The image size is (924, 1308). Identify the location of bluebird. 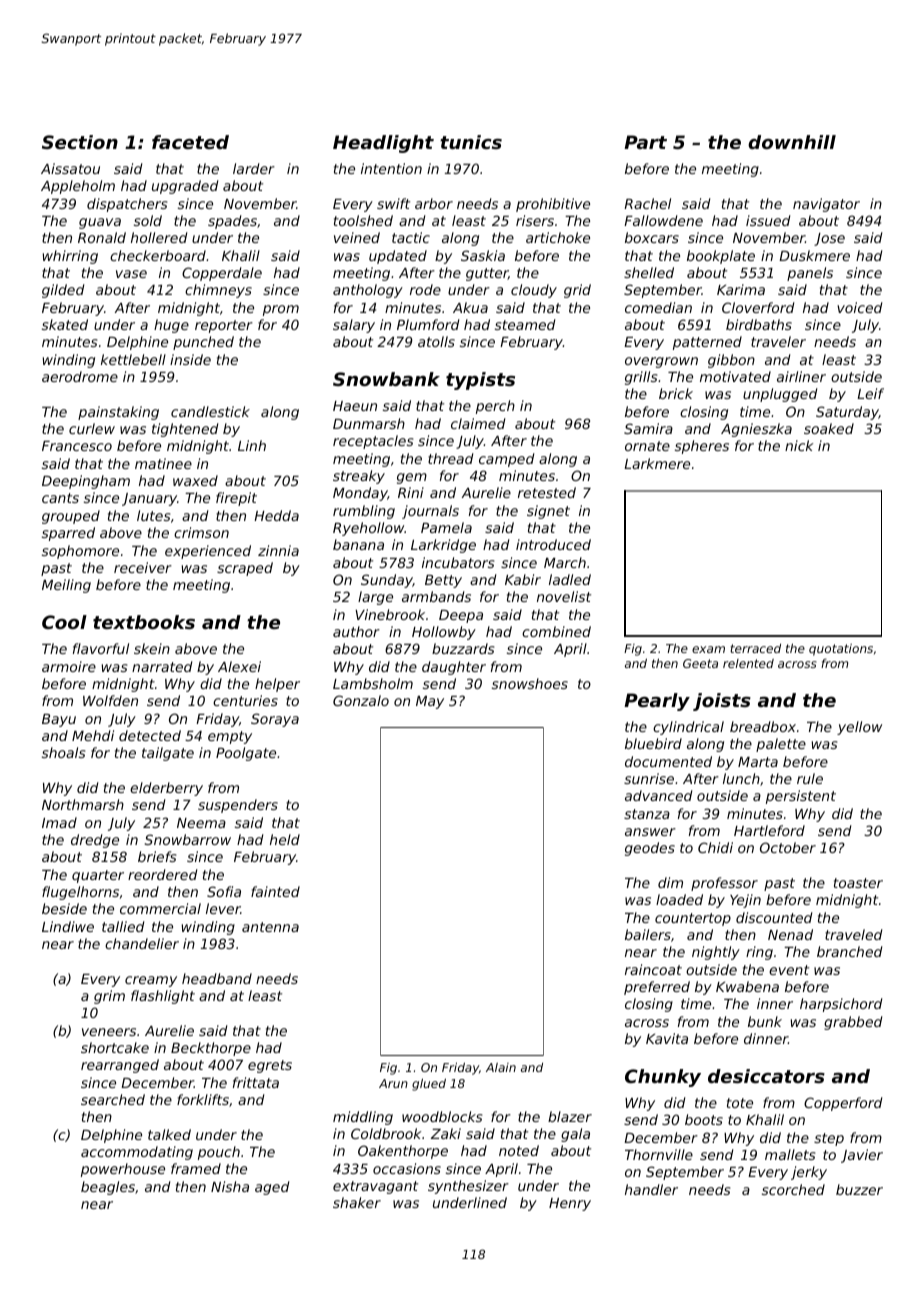
(653, 743).
